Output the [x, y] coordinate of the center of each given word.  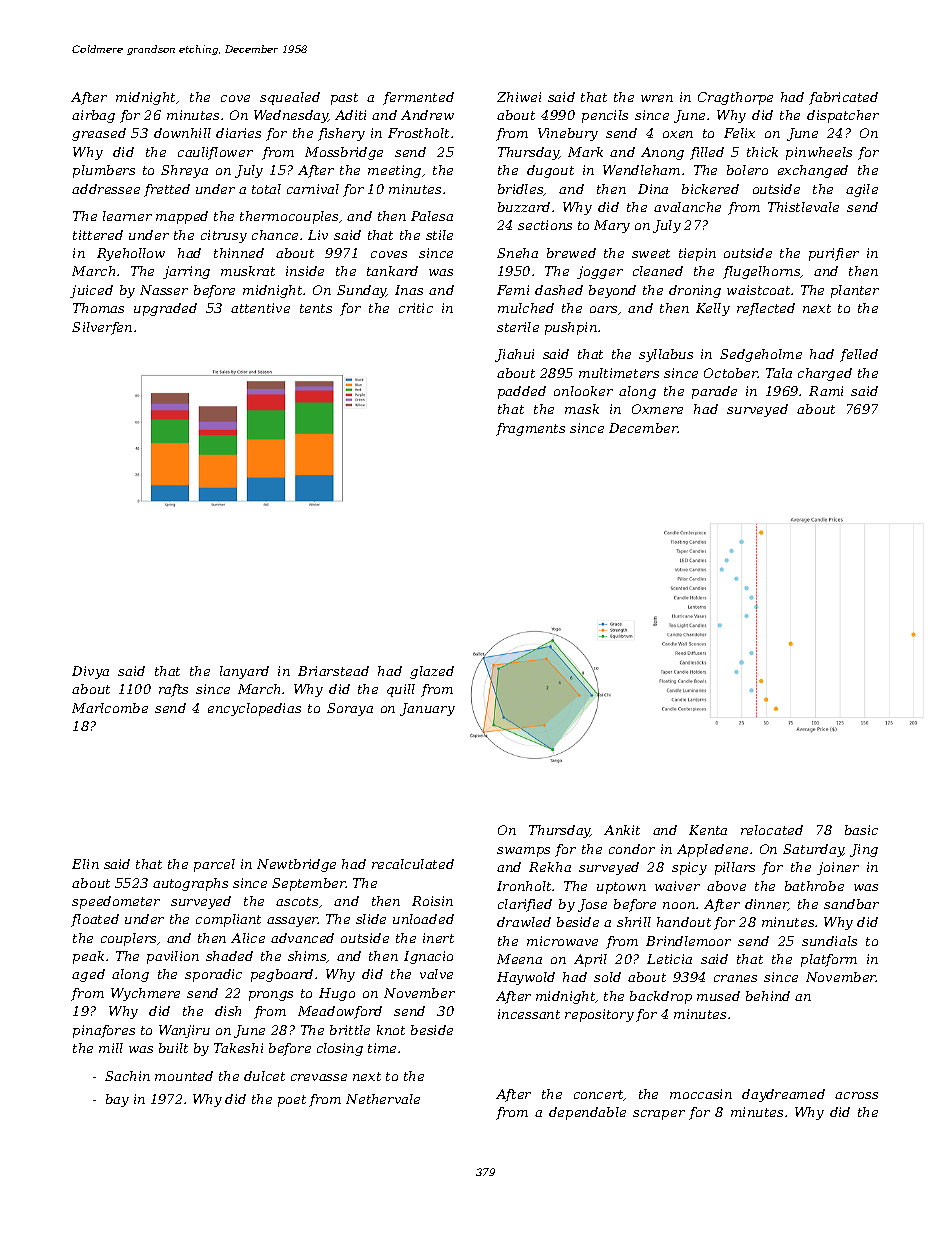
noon [679, 905]
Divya [90, 672]
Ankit [622, 830]
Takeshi [238, 1048]
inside [305, 271]
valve [436, 974]
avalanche [687, 207]
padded [522, 392]
